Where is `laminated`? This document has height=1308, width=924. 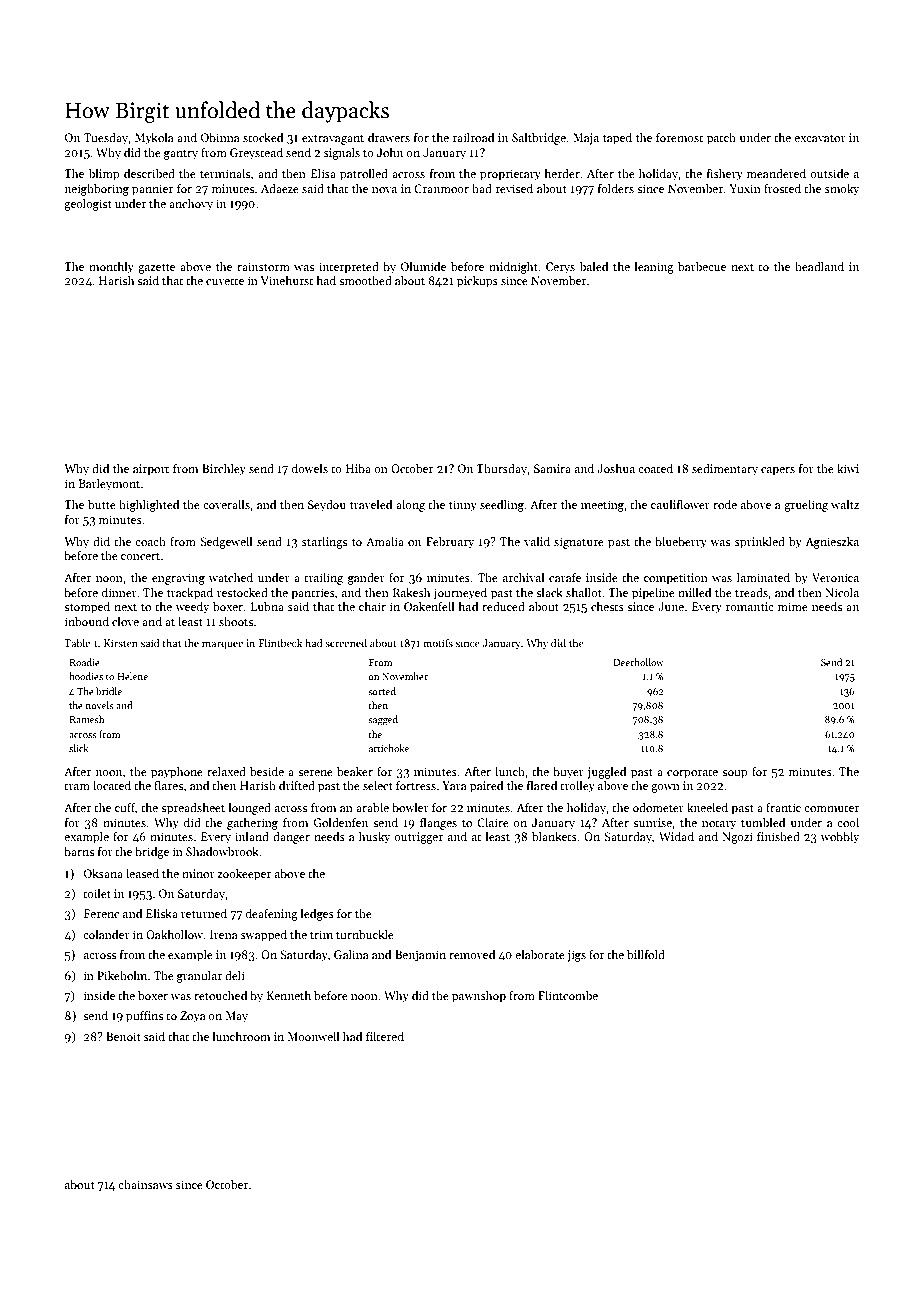 laminated is located at coordinates (763, 577).
